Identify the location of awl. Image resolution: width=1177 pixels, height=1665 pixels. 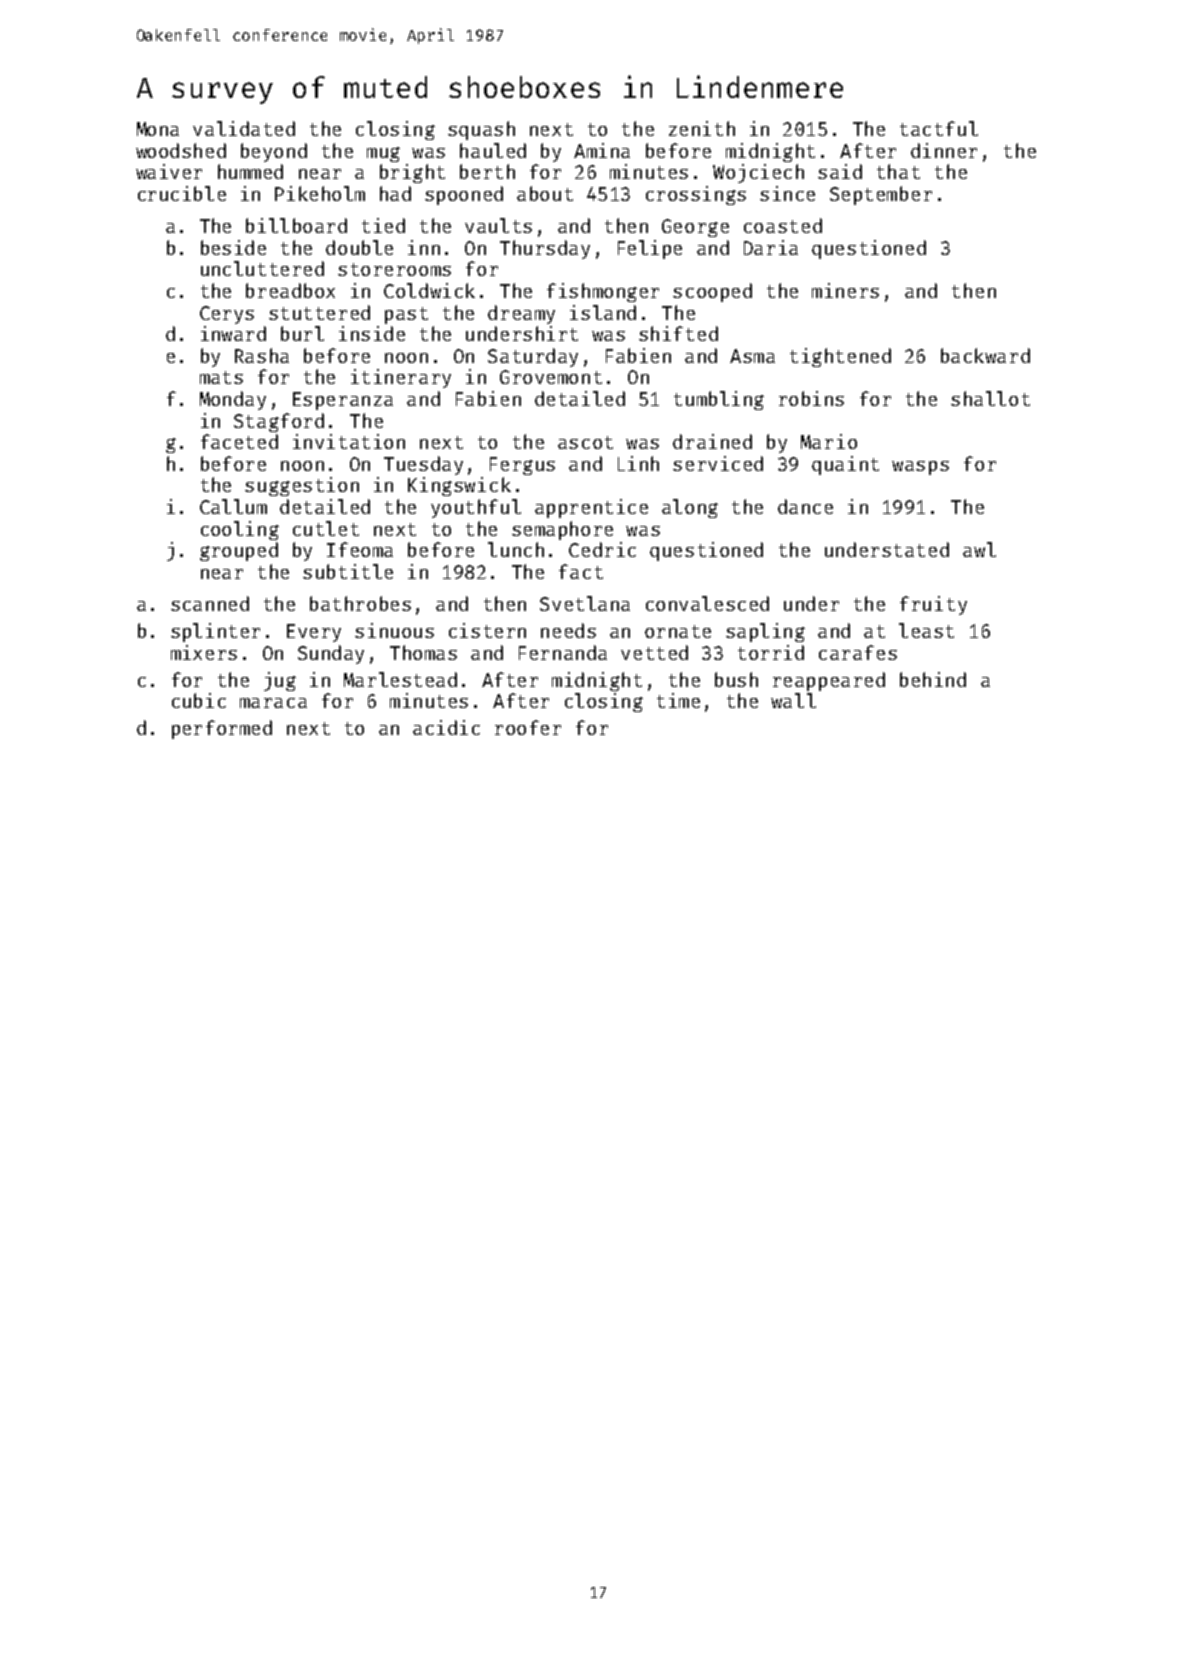
(979, 549).
